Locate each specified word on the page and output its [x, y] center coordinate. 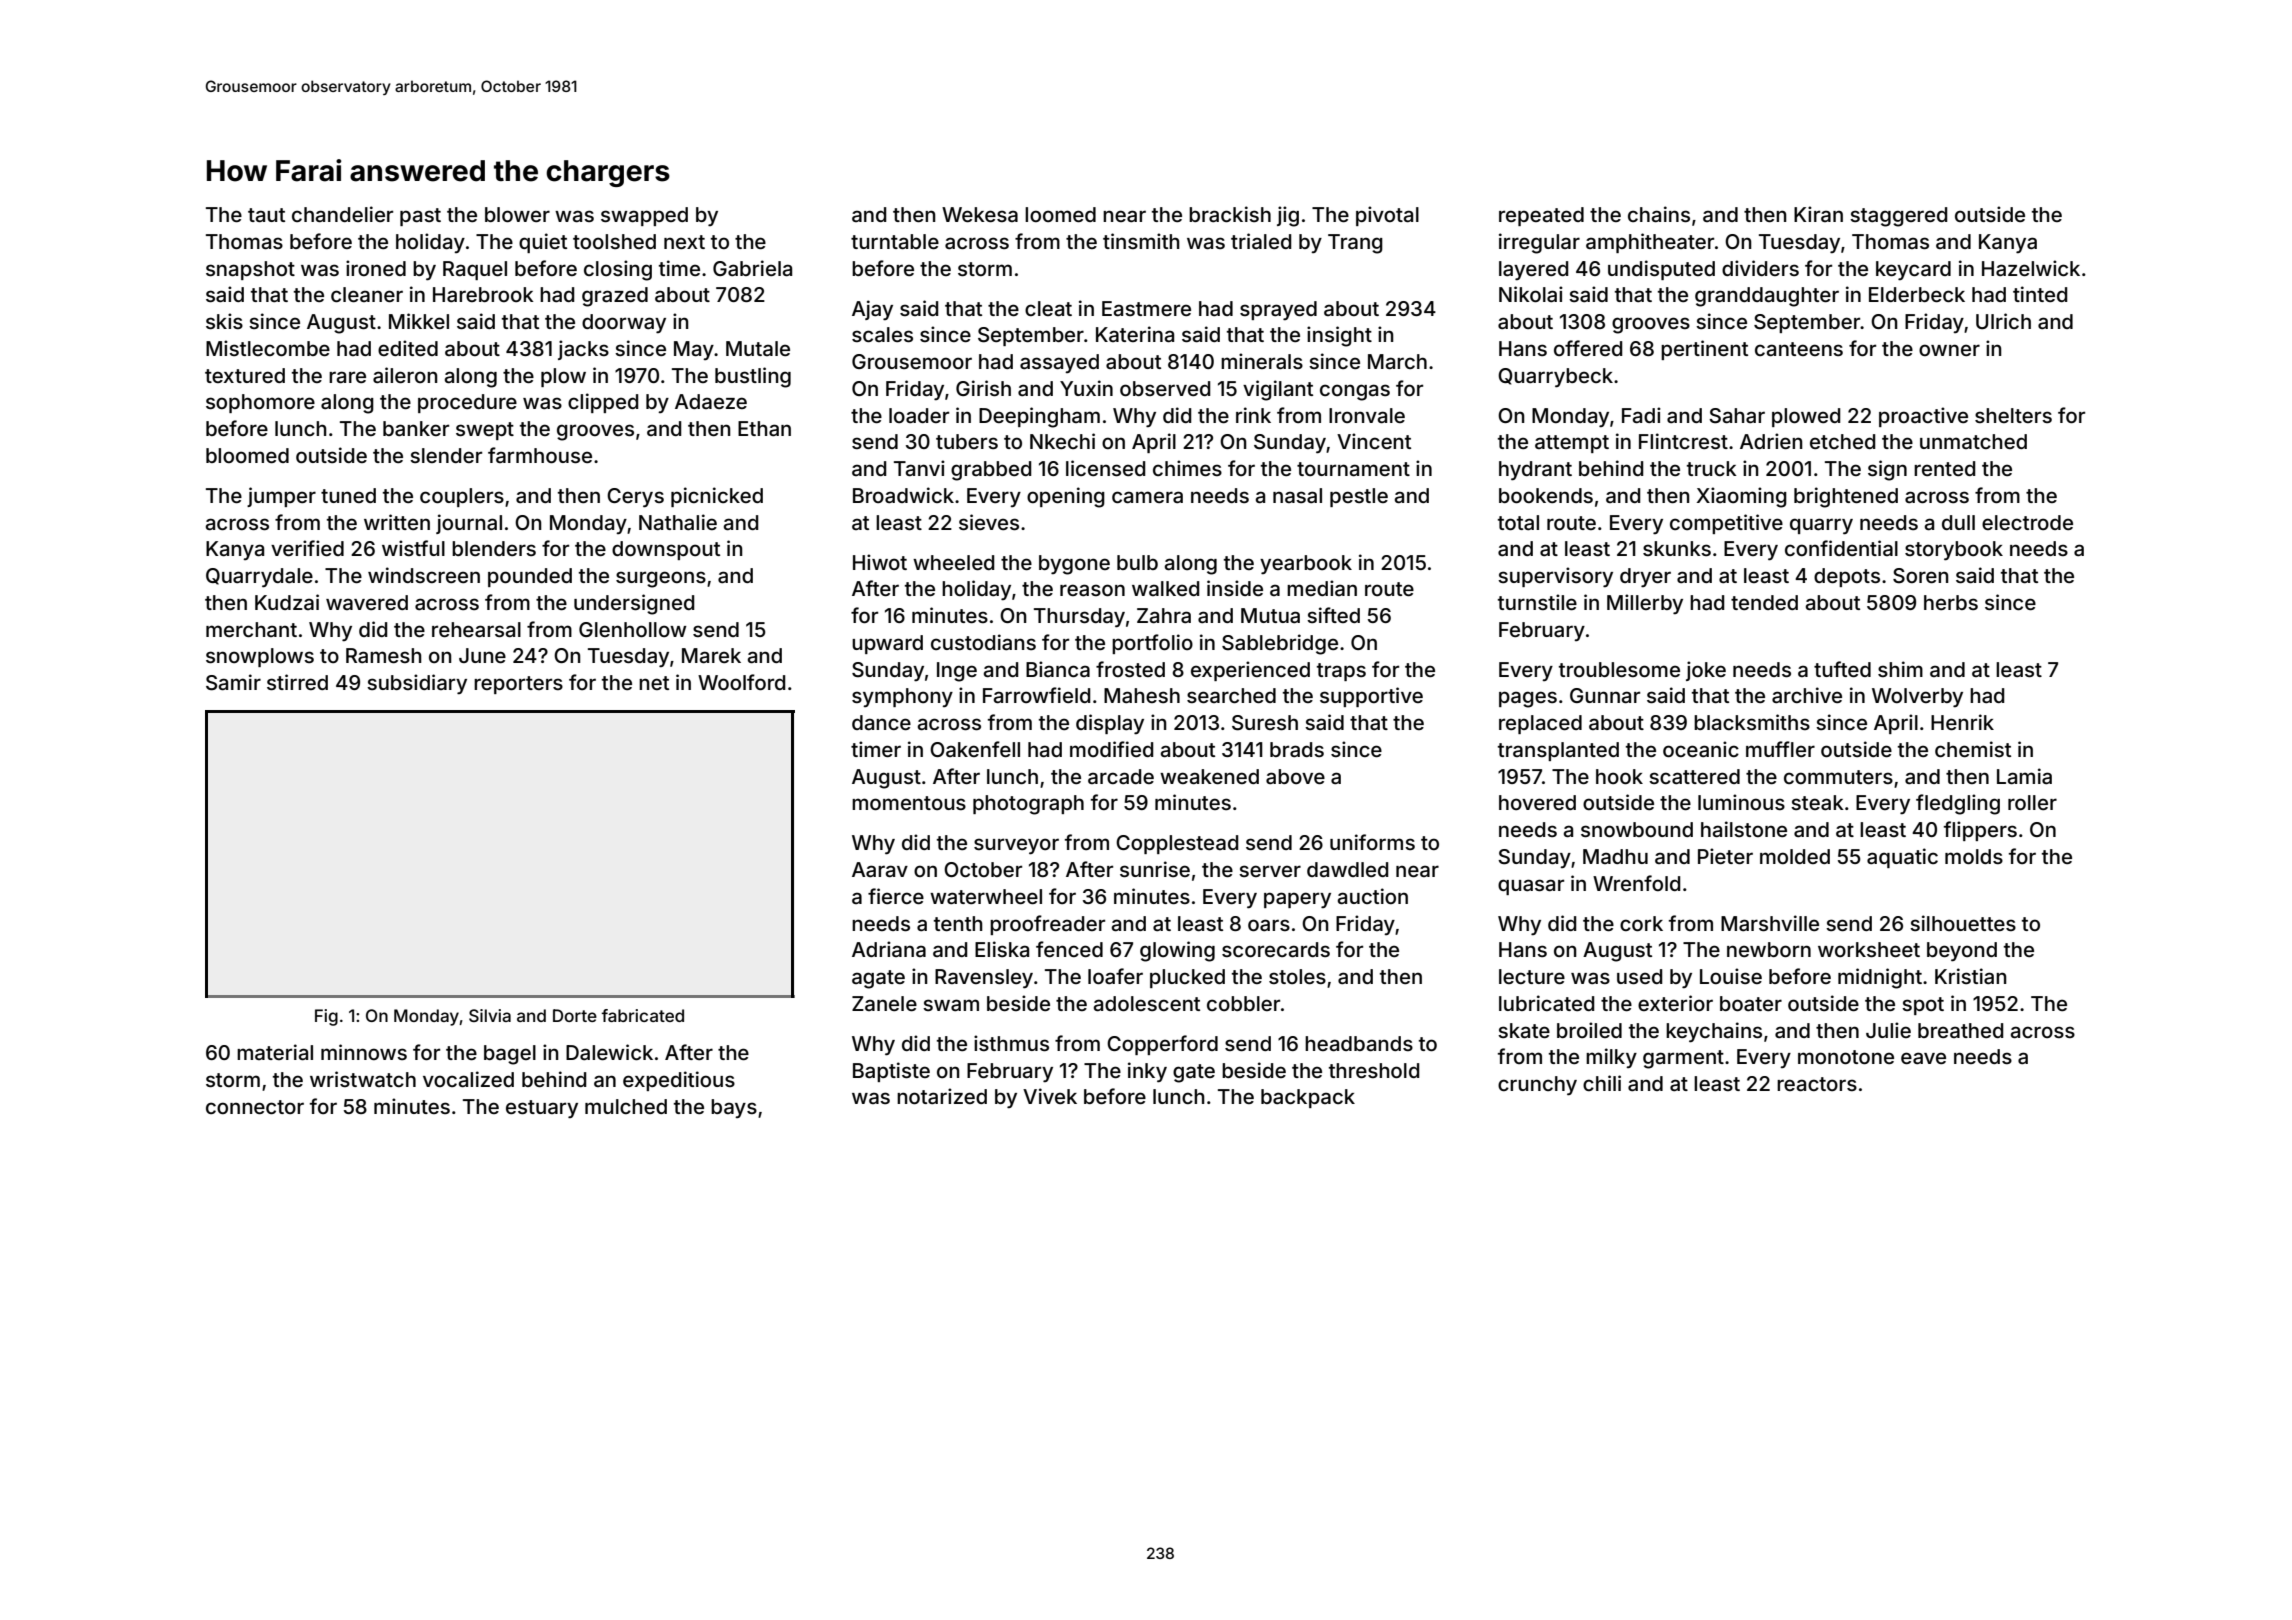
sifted [1333, 615]
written [397, 522]
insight [1339, 336]
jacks [583, 350]
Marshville [1770, 923]
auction [1373, 896]
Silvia [490, 1015]
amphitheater [1650, 243]
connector [255, 1107]
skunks [1677, 548]
